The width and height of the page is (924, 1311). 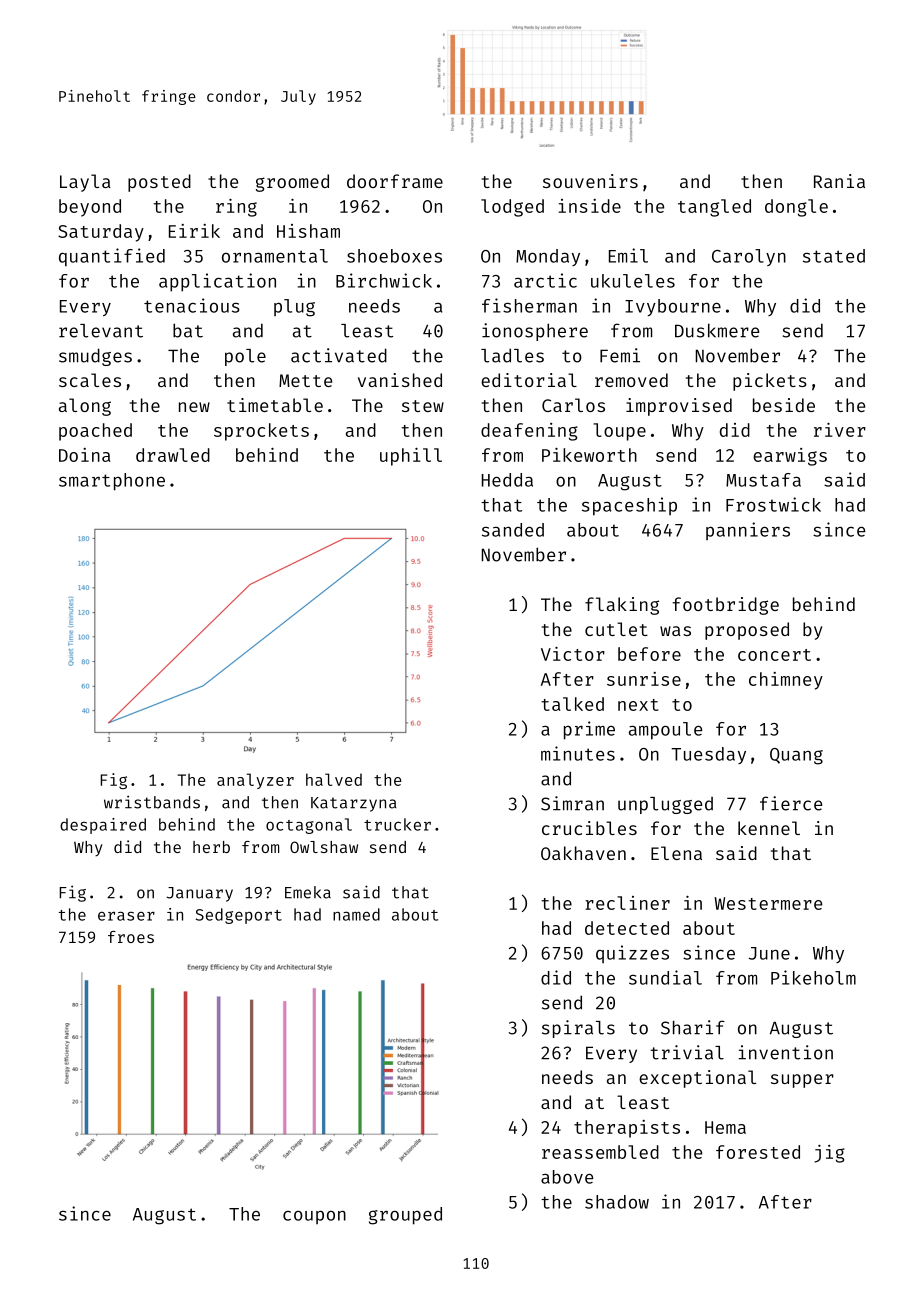 What do you see at coordinates (768, 903) in the page?
I see `Westermere` at bounding box center [768, 903].
